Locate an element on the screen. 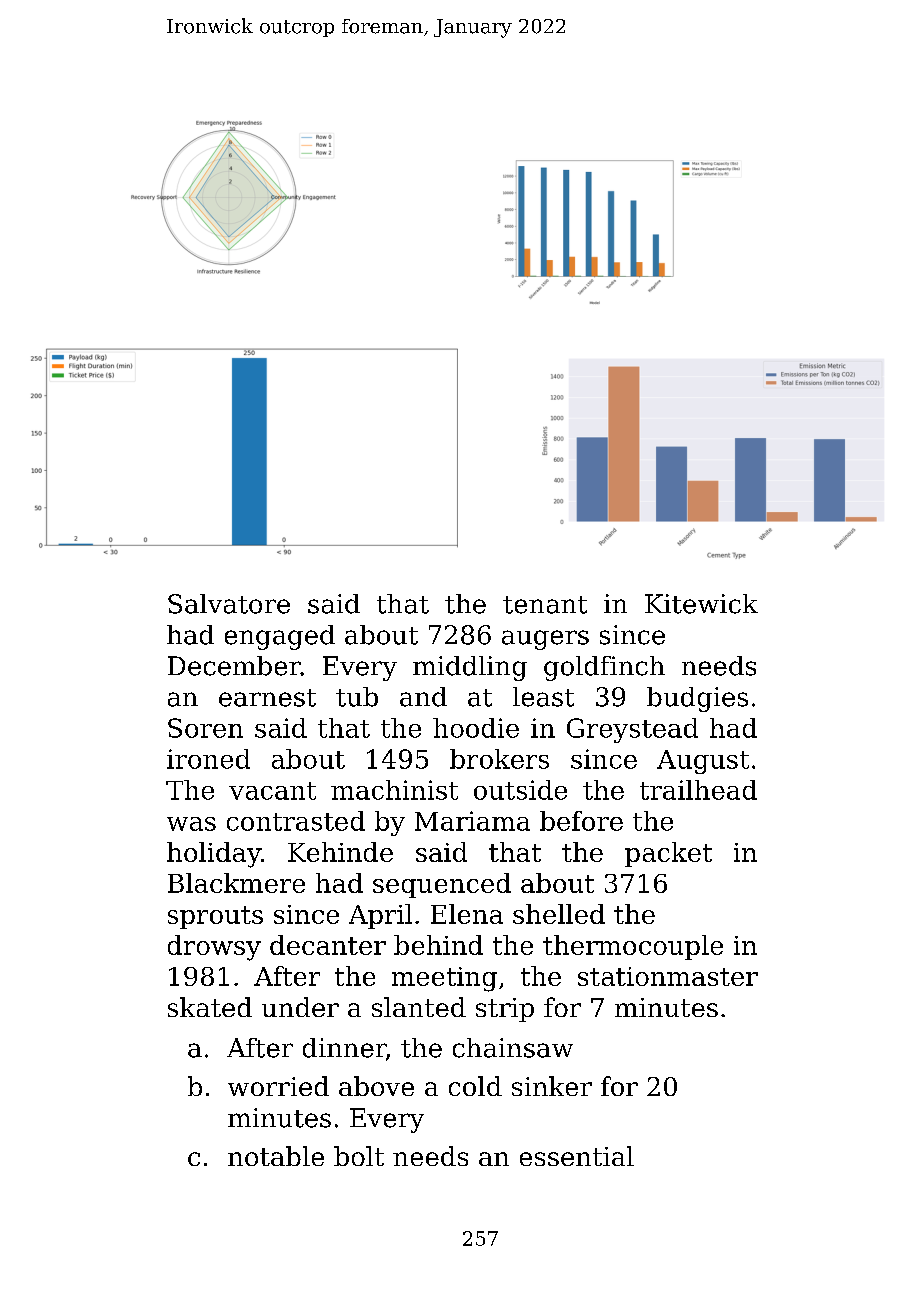 The height and width of the screenshot is (1311, 924). ironed is located at coordinates (208, 759).
